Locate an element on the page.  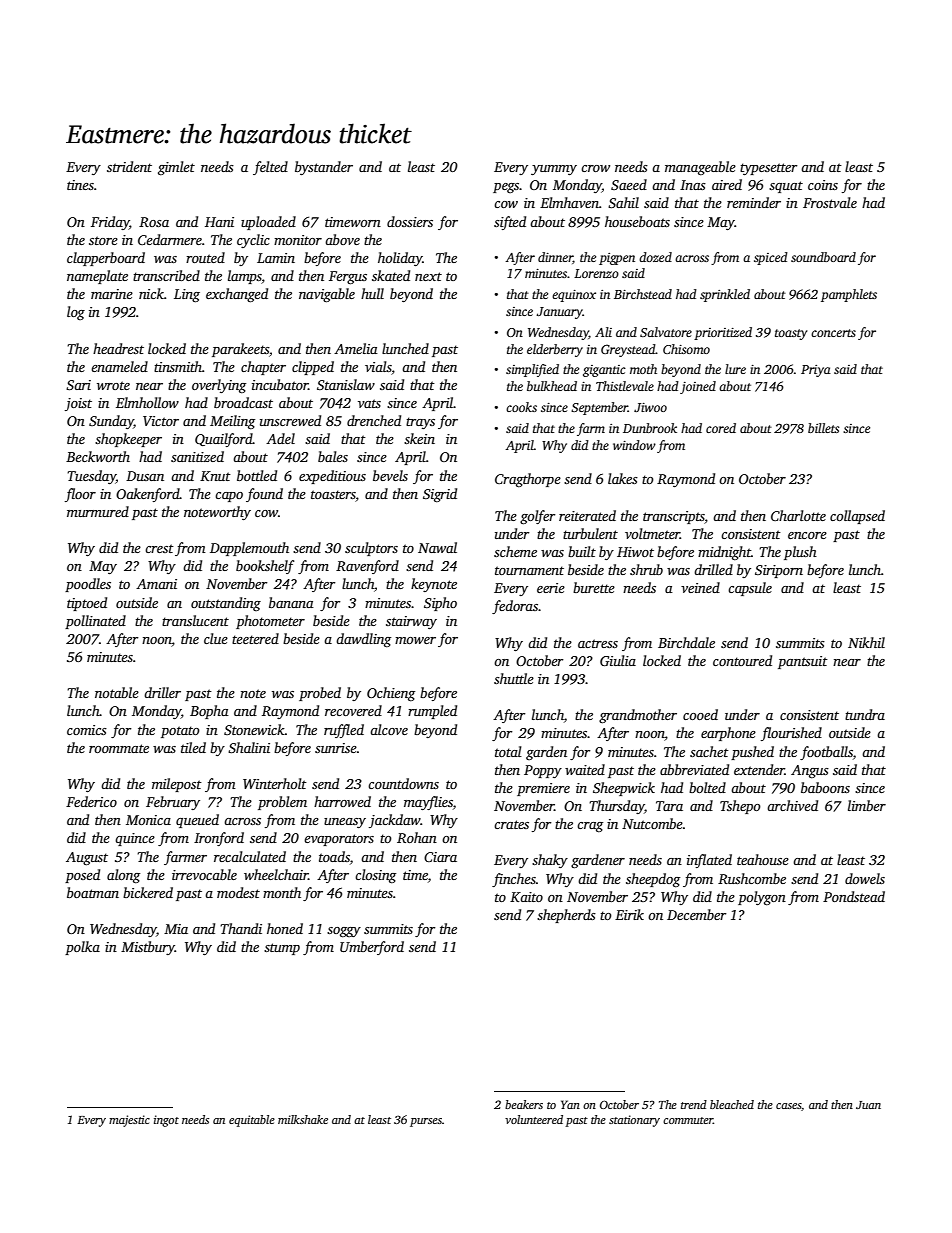
teahouse is located at coordinates (763, 859).
